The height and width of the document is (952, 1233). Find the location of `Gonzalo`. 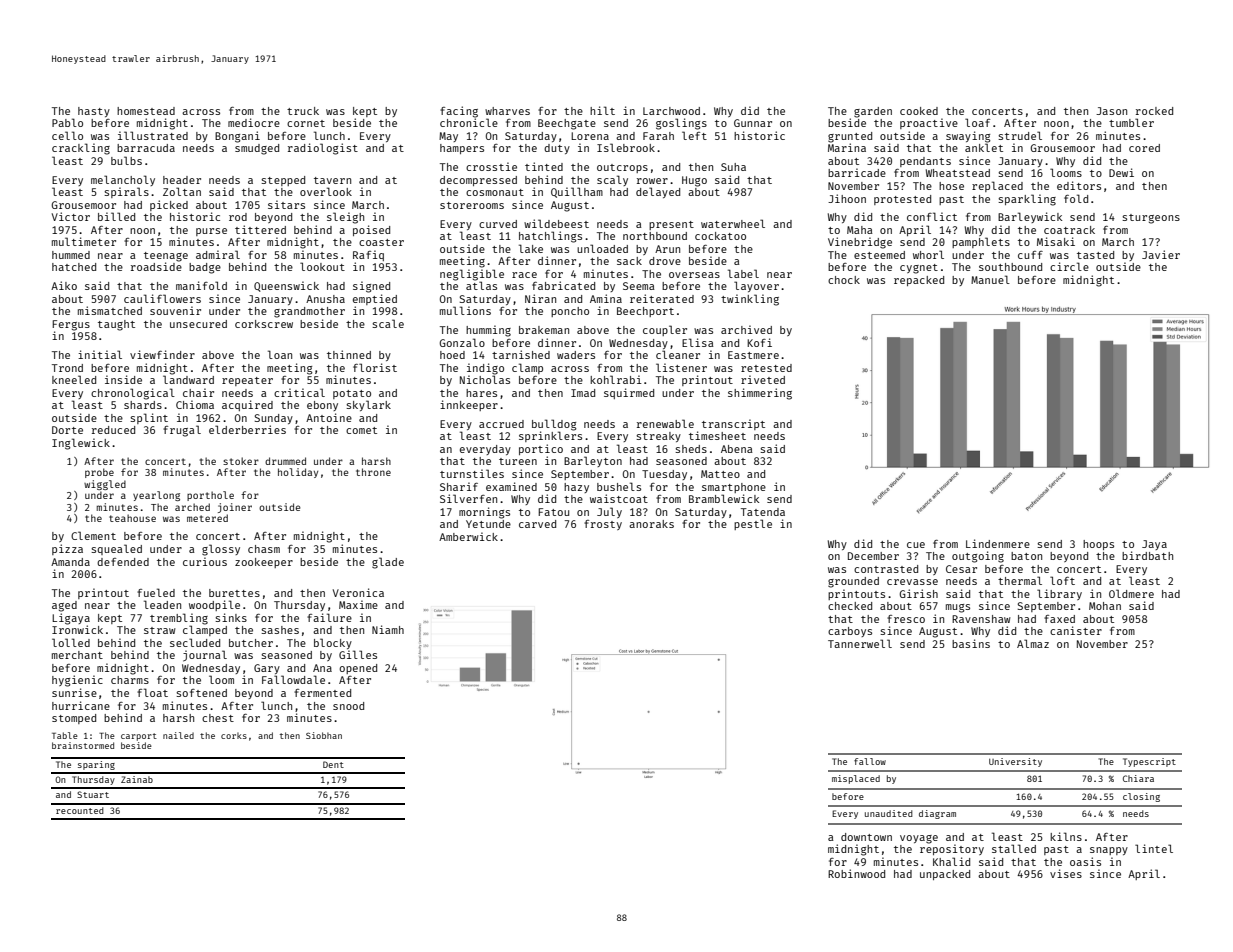

Gonzalo is located at coordinates (462, 342).
